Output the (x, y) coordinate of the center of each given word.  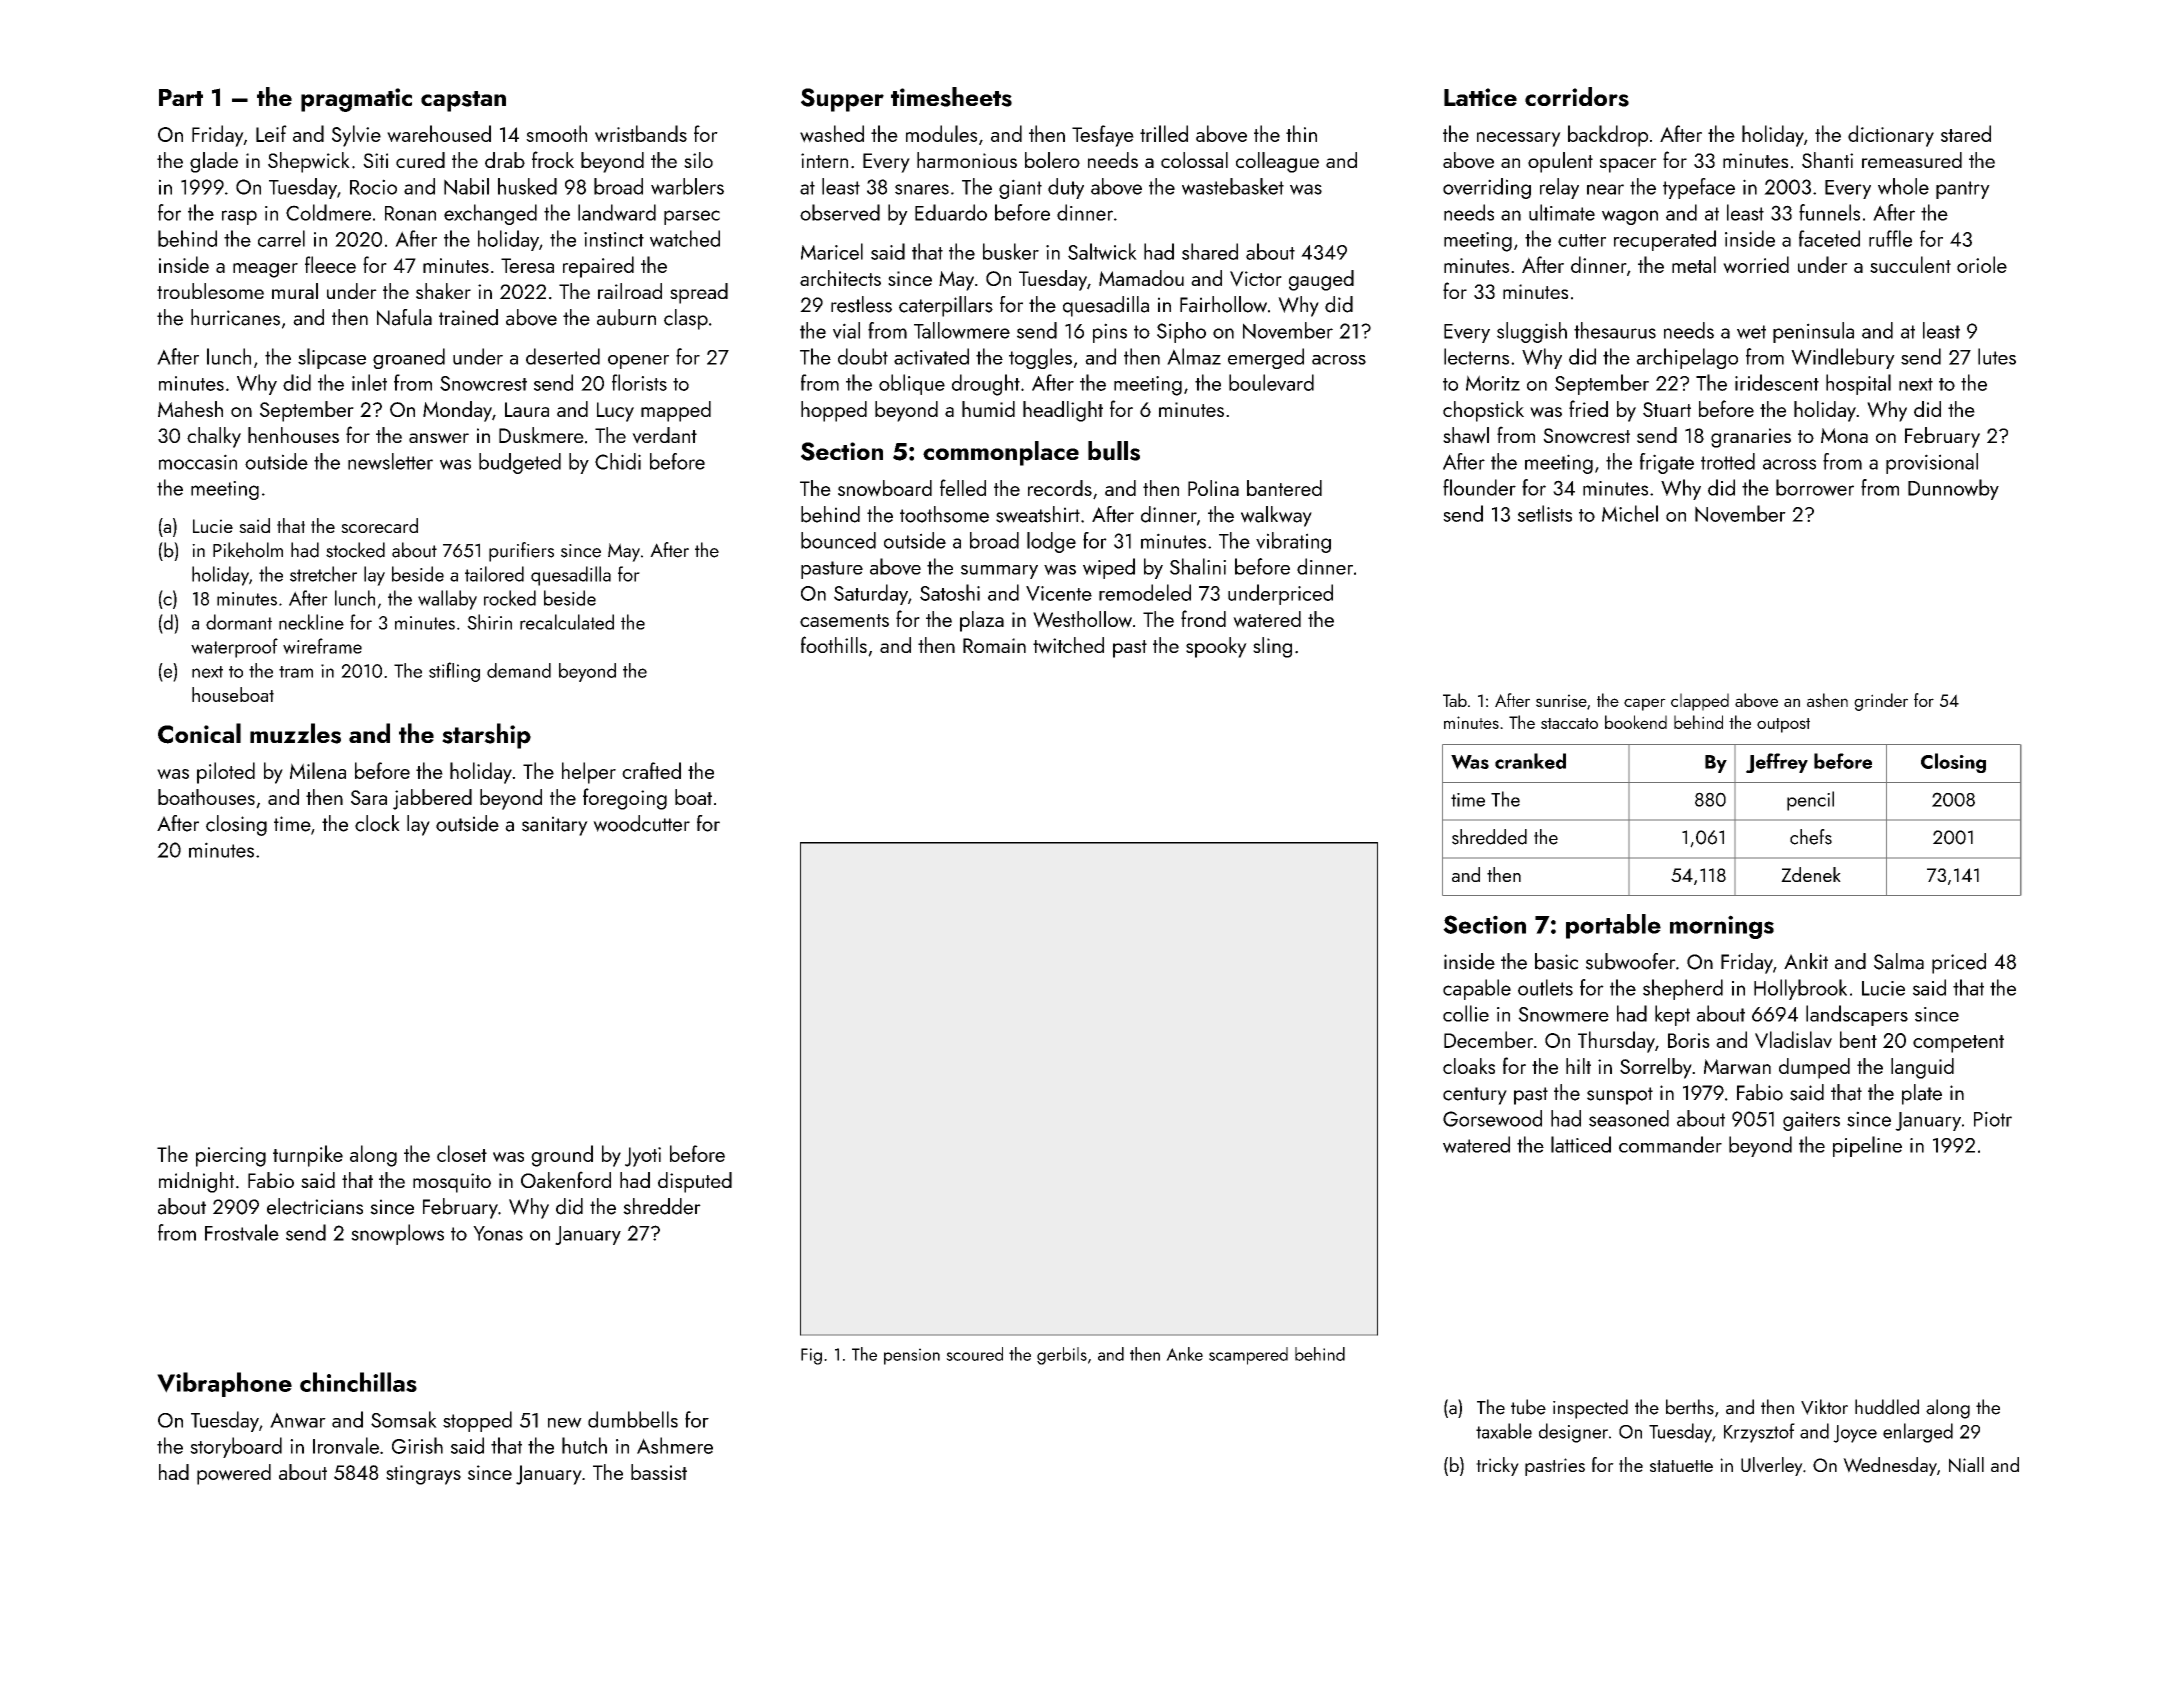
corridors (1577, 97)
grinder (1881, 702)
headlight (1063, 411)
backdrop (1608, 136)
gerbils (1062, 1356)
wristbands (641, 133)
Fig (811, 1356)
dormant (239, 622)
